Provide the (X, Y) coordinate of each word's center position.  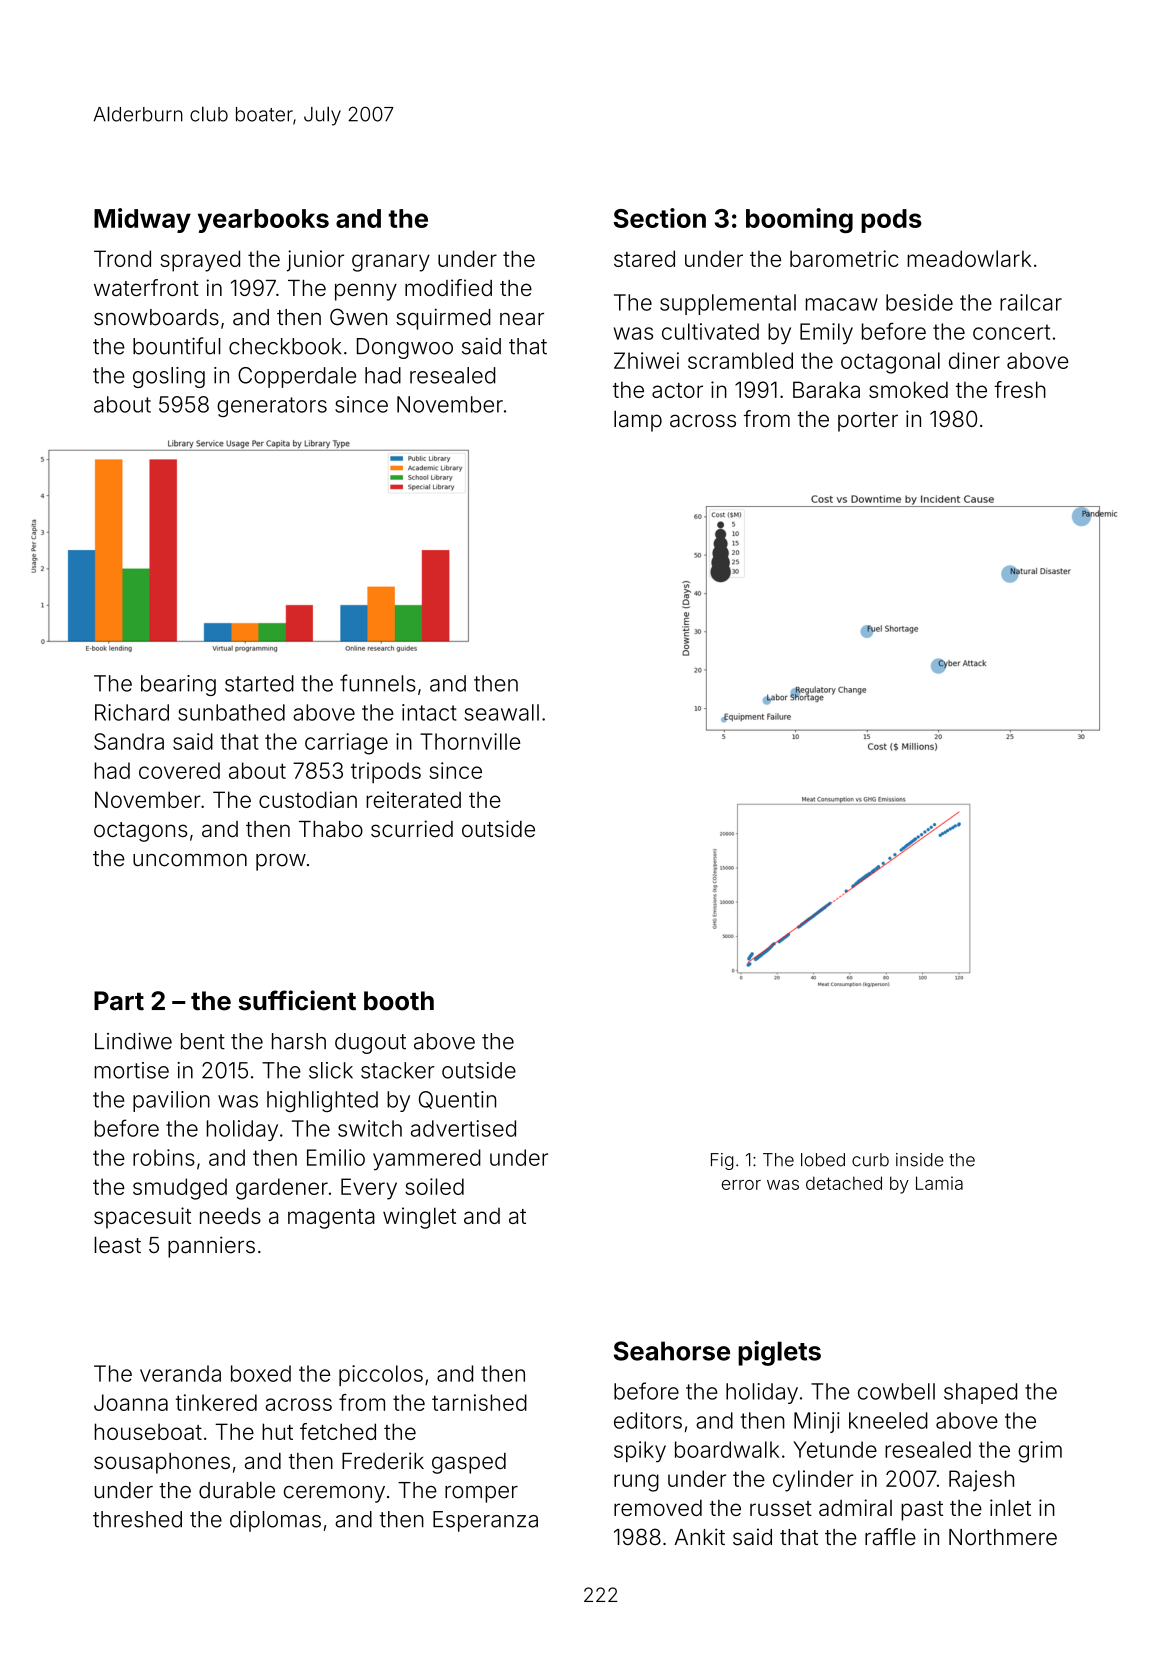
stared (644, 258)
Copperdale (297, 377)
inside (919, 1160)
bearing (178, 685)
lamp (638, 421)
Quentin (457, 1100)
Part (119, 1001)
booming (799, 220)
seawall (502, 712)
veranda (180, 1373)
